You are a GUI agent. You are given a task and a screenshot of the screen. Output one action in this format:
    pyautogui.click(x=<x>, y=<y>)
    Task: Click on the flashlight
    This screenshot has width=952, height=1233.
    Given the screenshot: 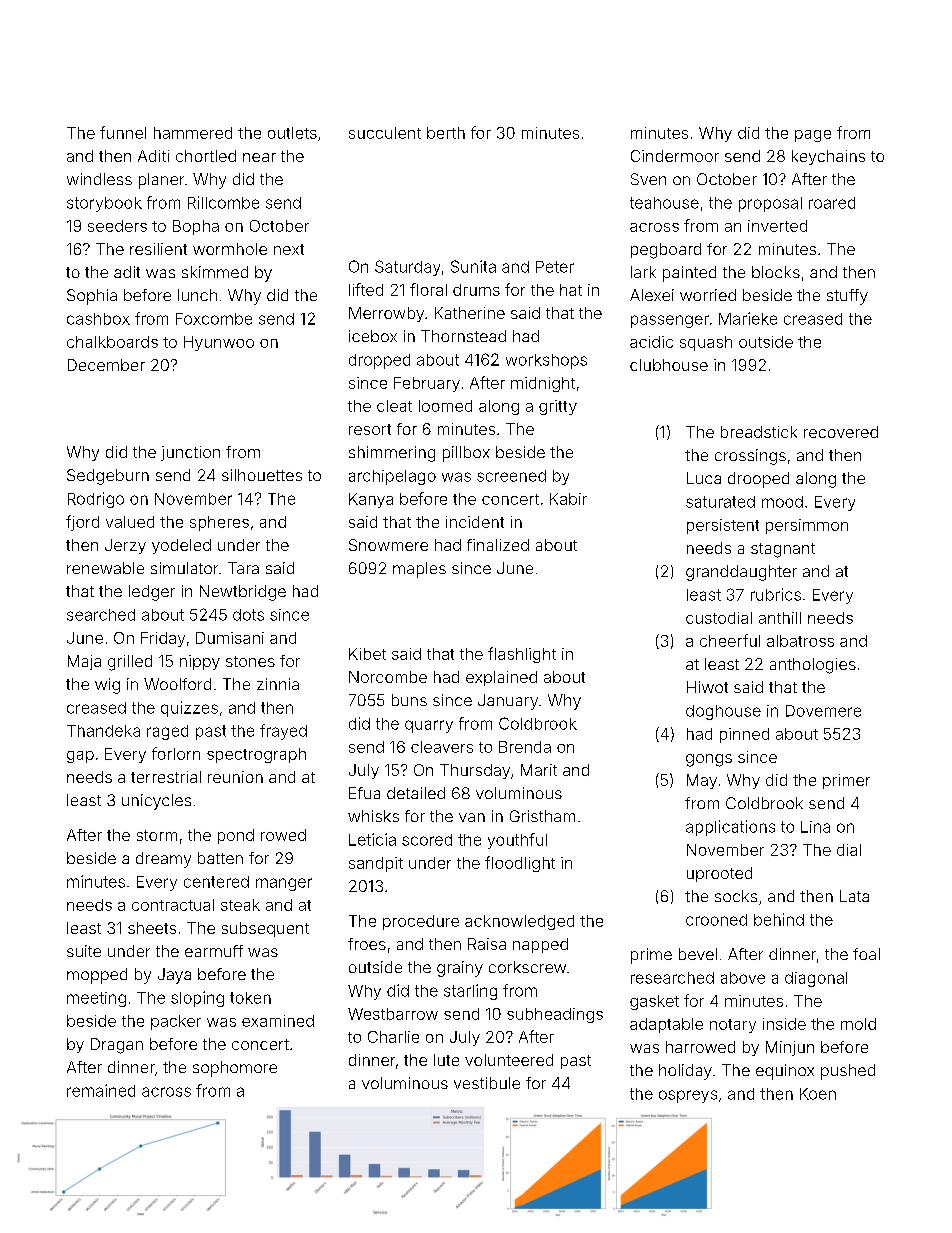 What is the action you would take?
    pyautogui.click(x=522, y=655)
